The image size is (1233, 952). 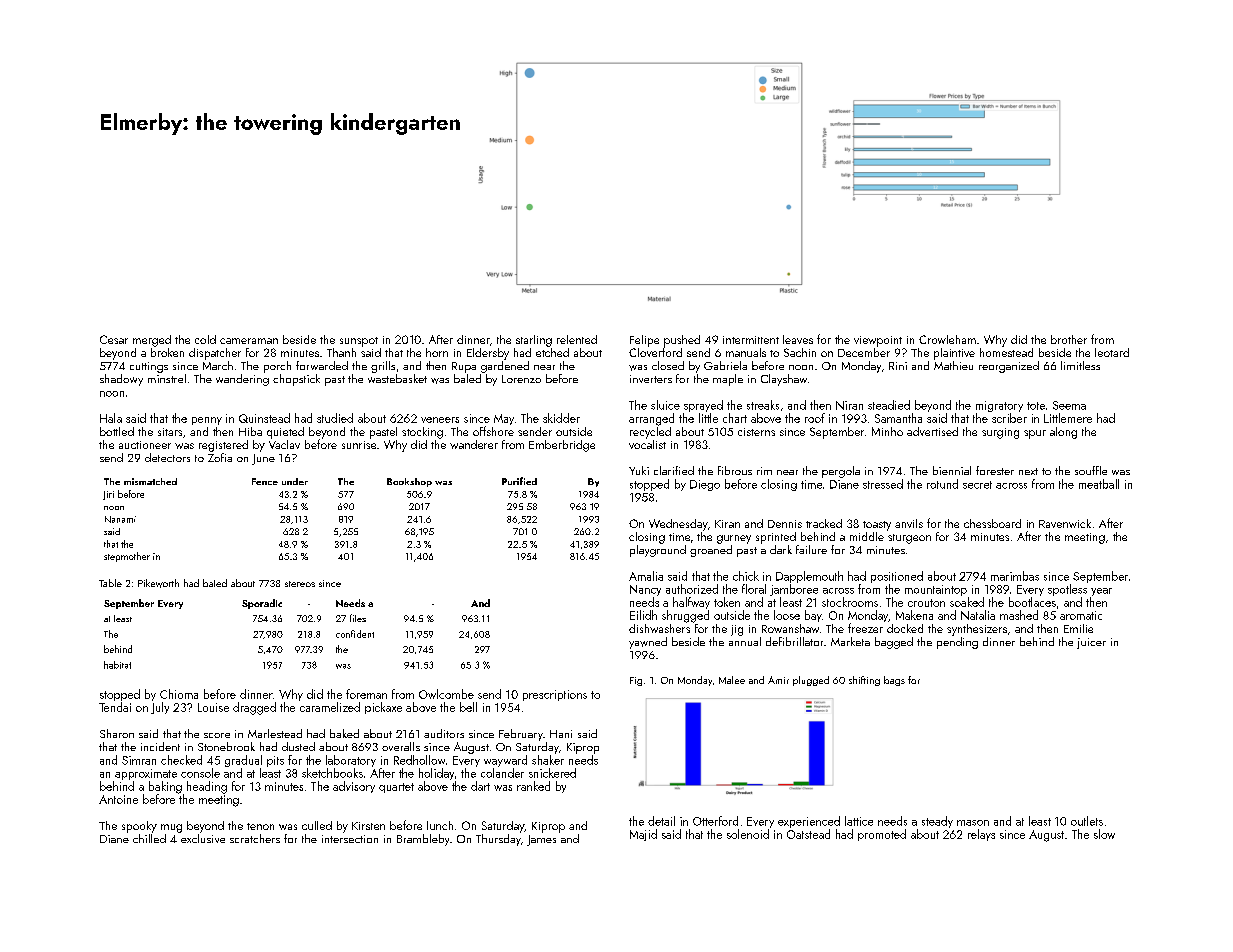 What do you see at coordinates (877, 526) in the screenshot?
I see `toasty` at bounding box center [877, 526].
